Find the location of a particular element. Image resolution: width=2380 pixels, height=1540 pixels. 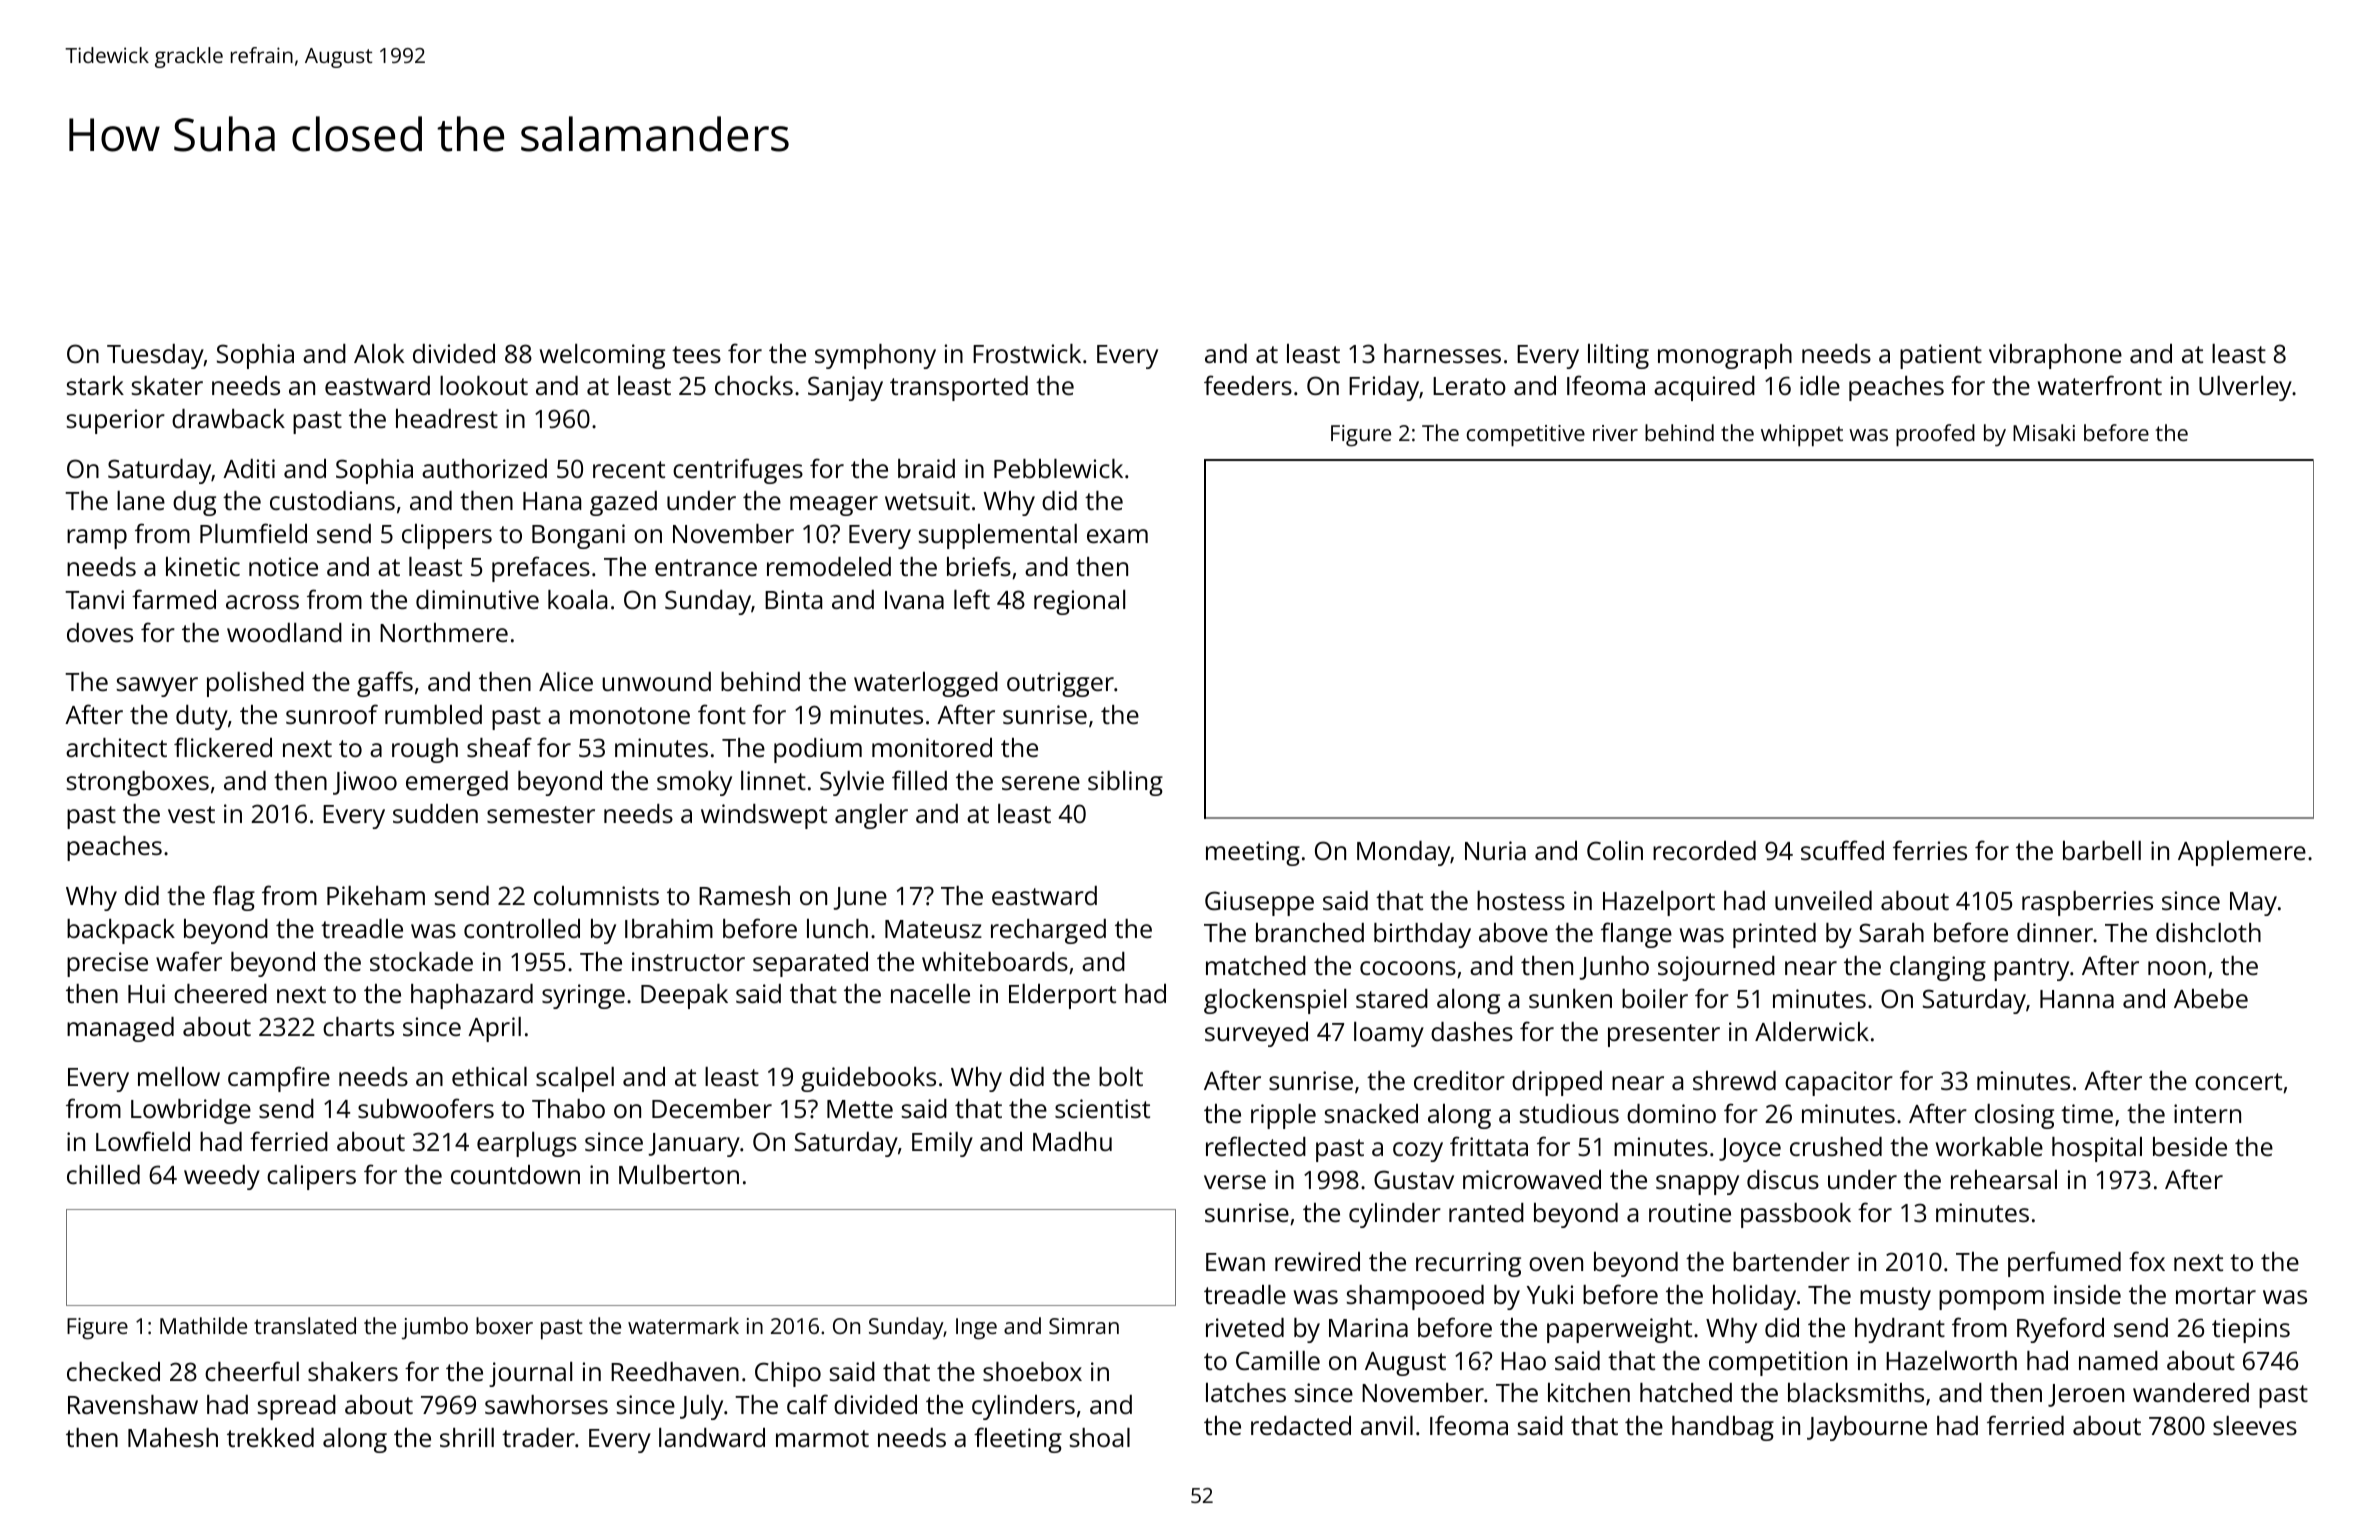

whippet is located at coordinates (1802, 435).
